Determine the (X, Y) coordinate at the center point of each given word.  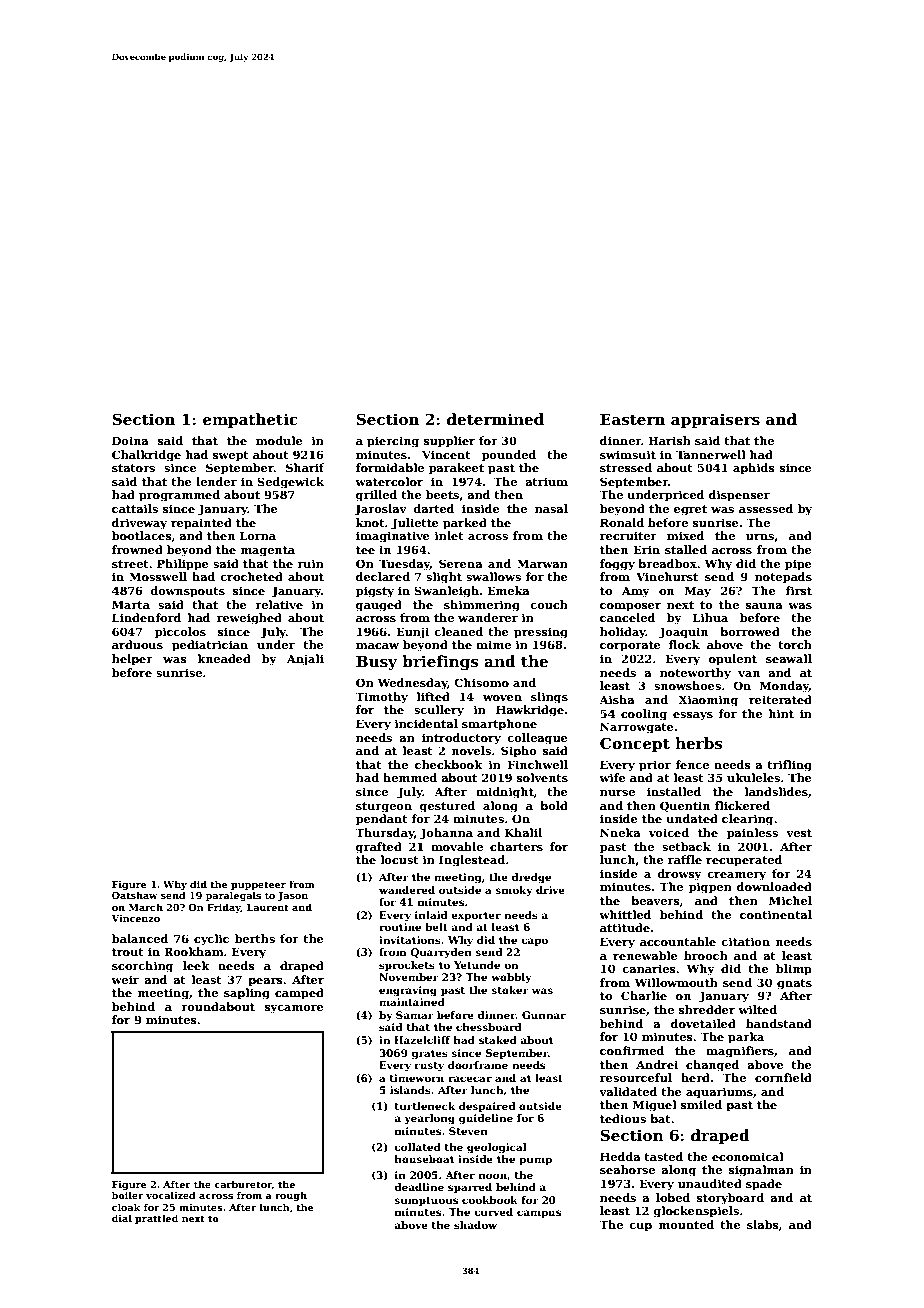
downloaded (774, 886)
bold (554, 805)
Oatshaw (135, 895)
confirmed (632, 1050)
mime (493, 644)
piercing (393, 442)
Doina (130, 440)
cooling (644, 715)
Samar (415, 1015)
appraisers (715, 420)
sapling (247, 994)
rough (291, 1196)
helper (132, 660)
